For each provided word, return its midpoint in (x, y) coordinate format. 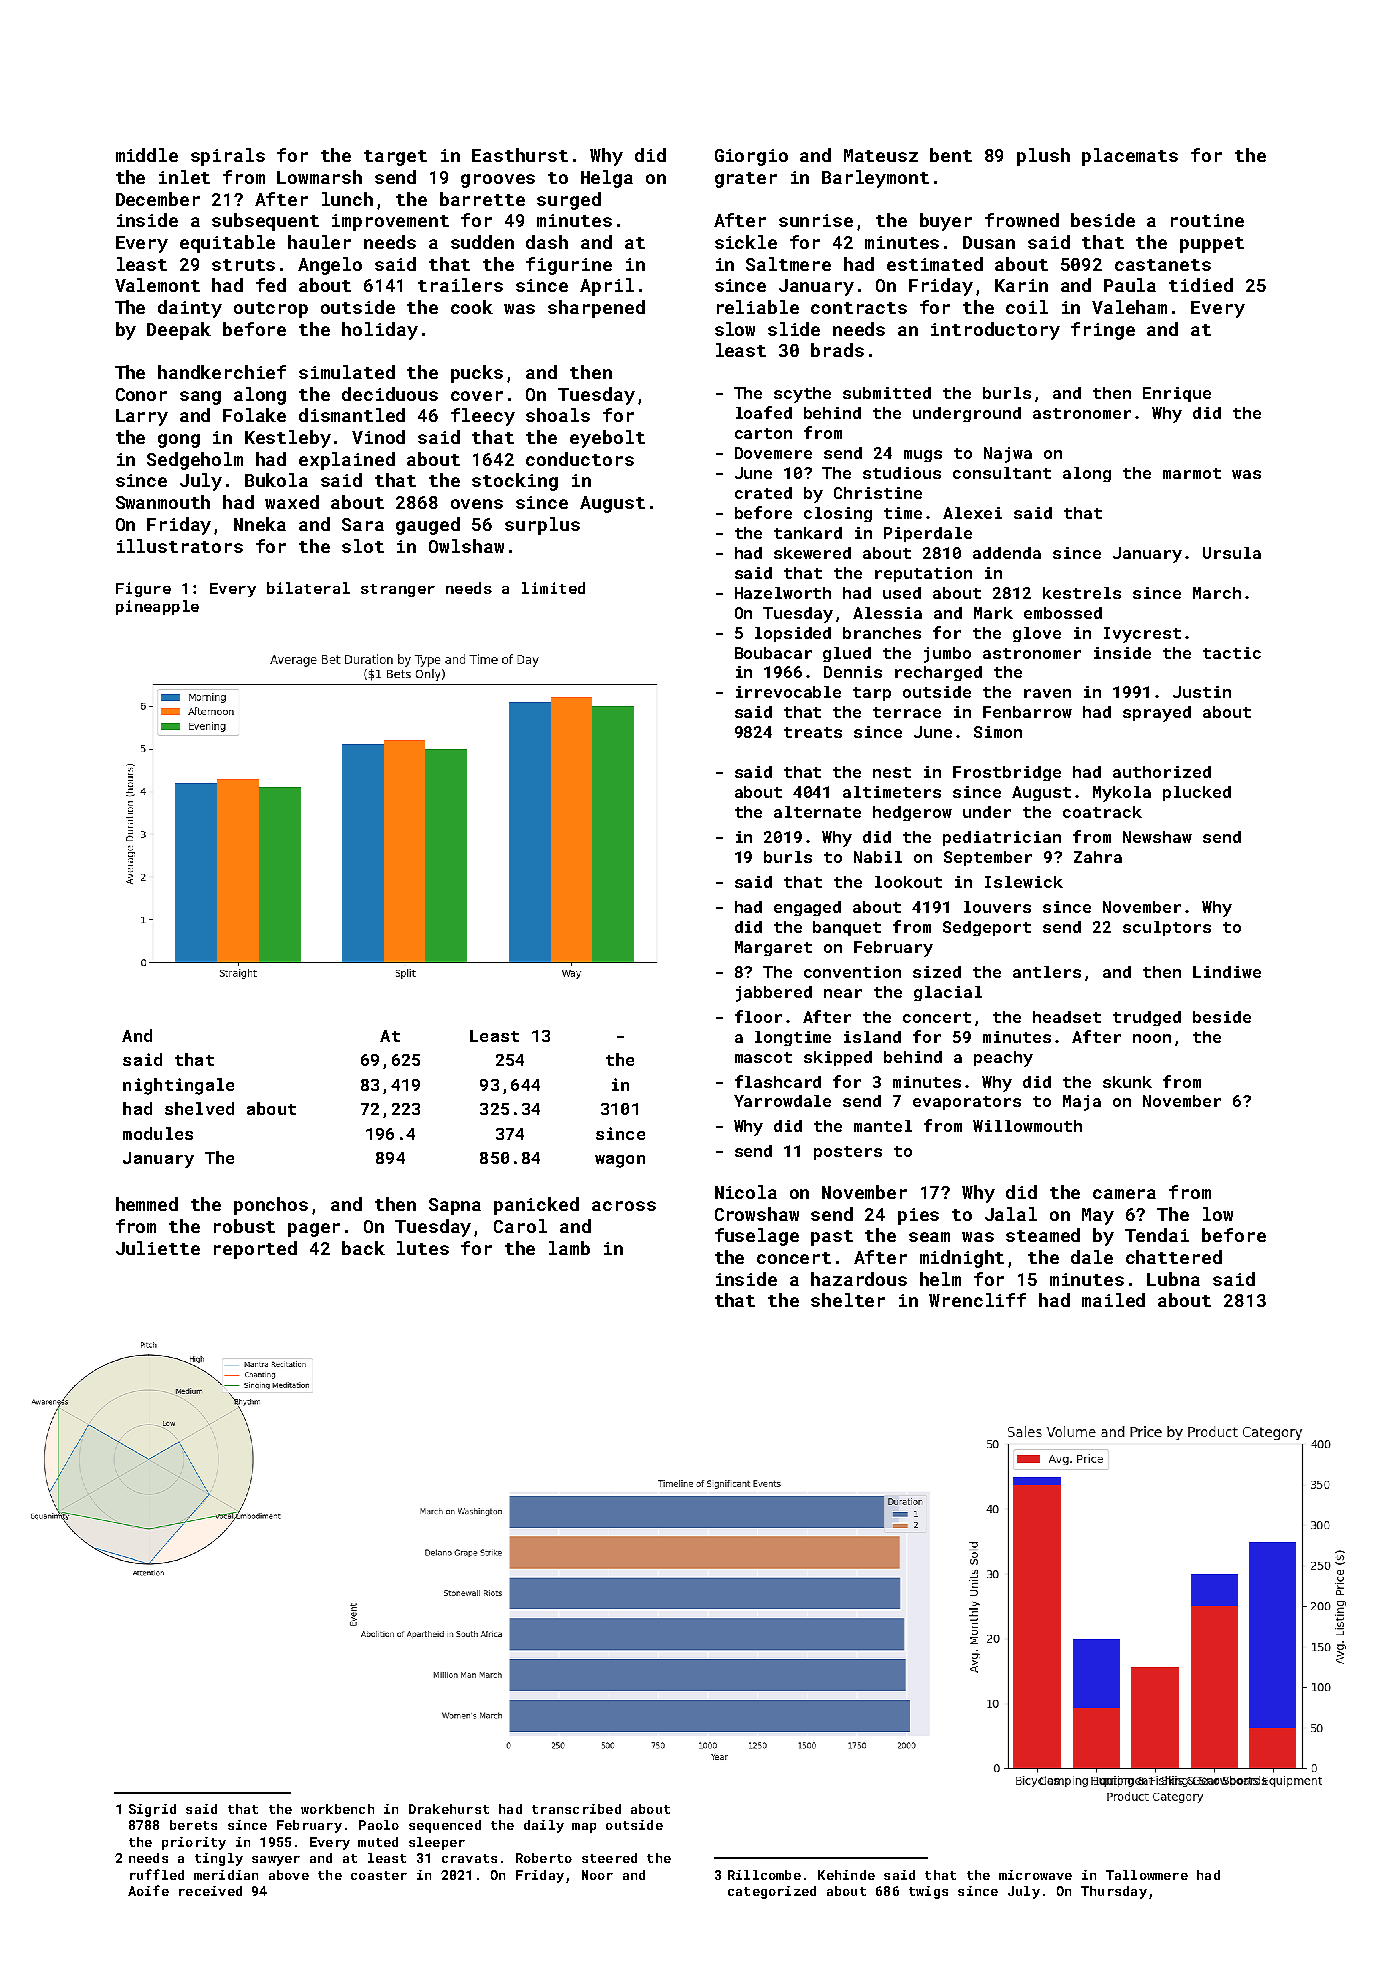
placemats (1130, 157)
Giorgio (751, 157)
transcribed (576, 1809)
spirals (228, 157)
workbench (337, 1809)
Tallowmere (1147, 1875)
